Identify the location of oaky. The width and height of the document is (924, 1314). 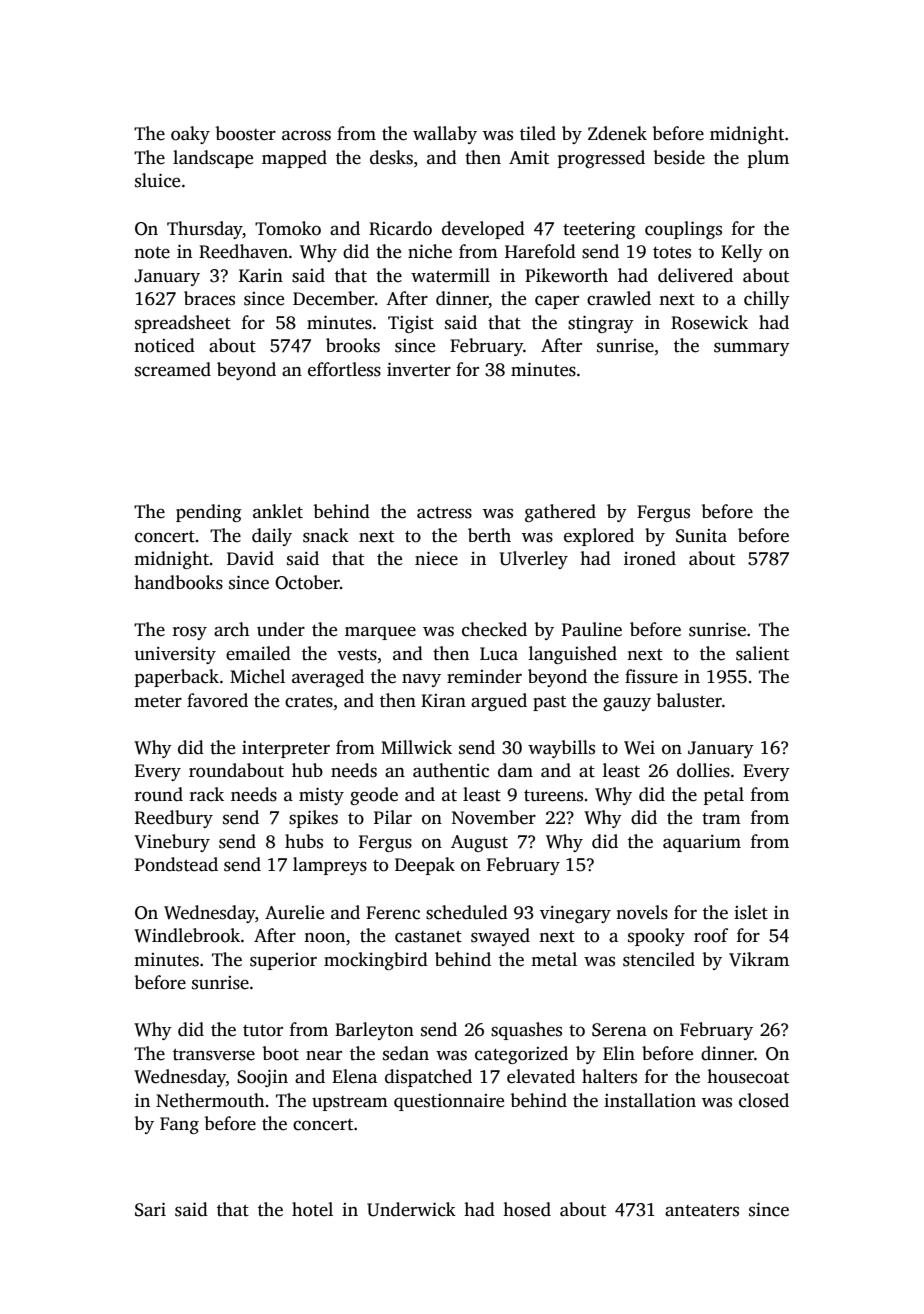
(190, 135).
